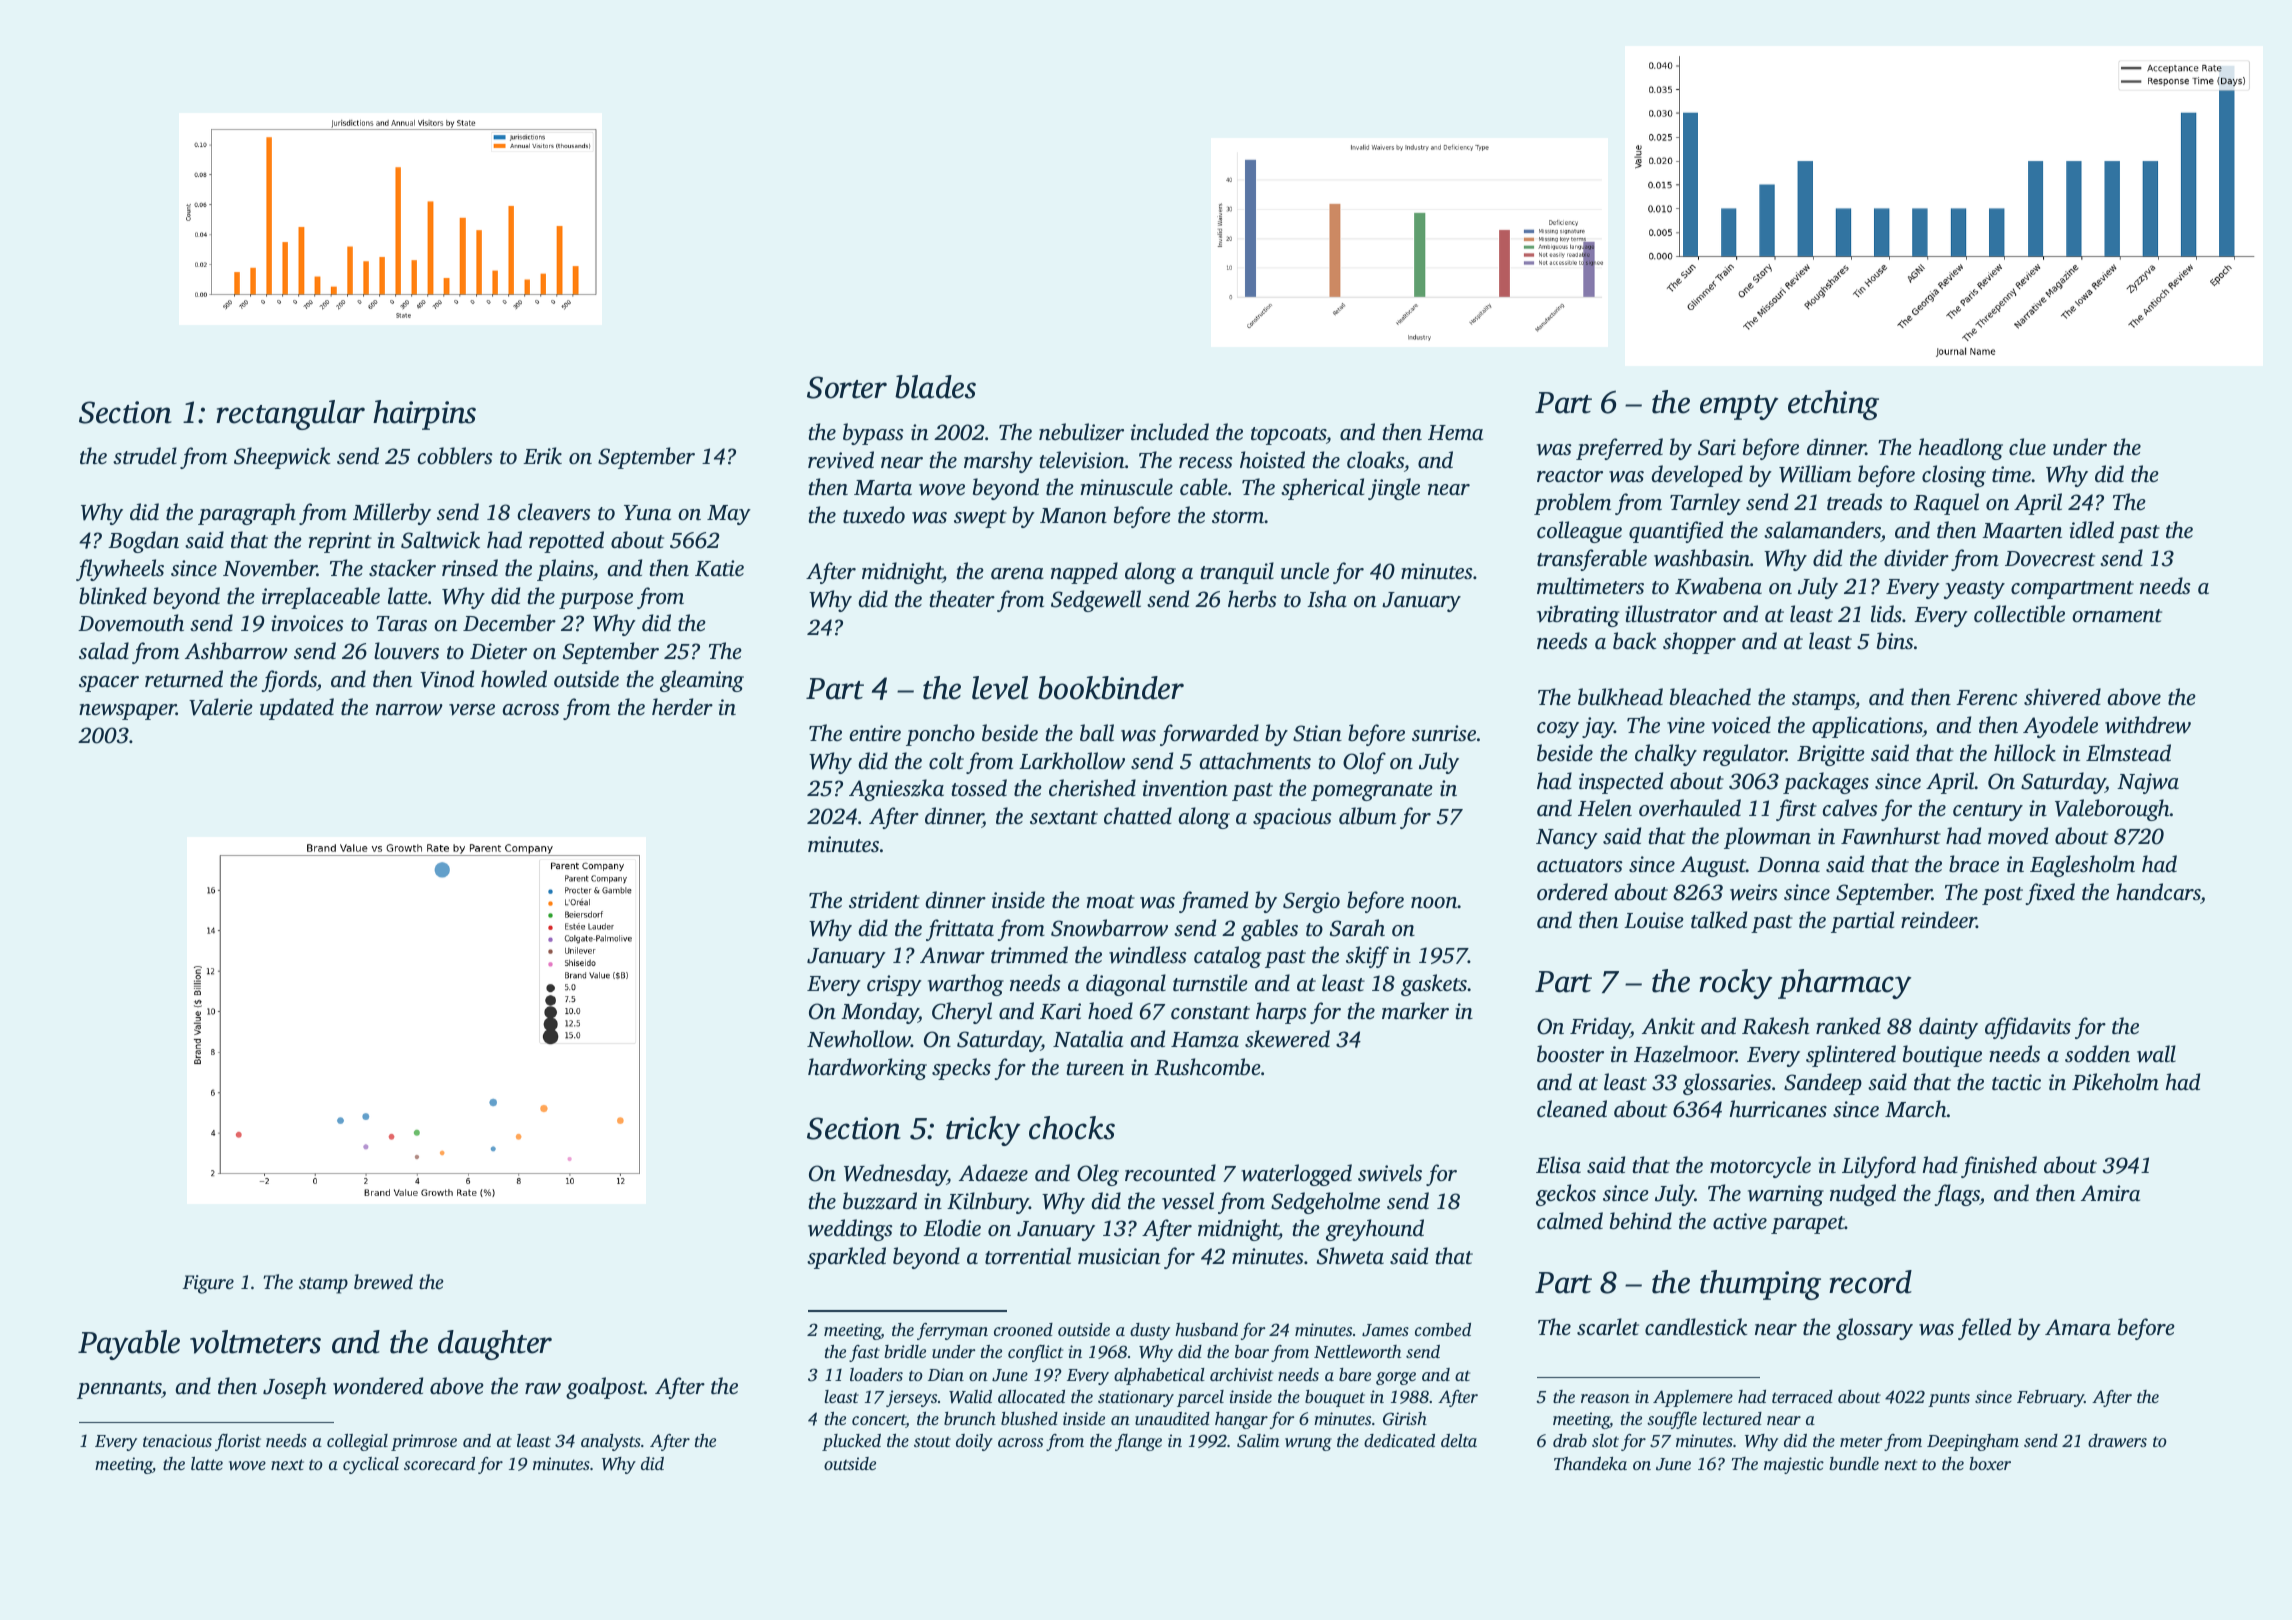 This screenshot has width=2292, height=1620. I want to click on tossed, so click(979, 787).
